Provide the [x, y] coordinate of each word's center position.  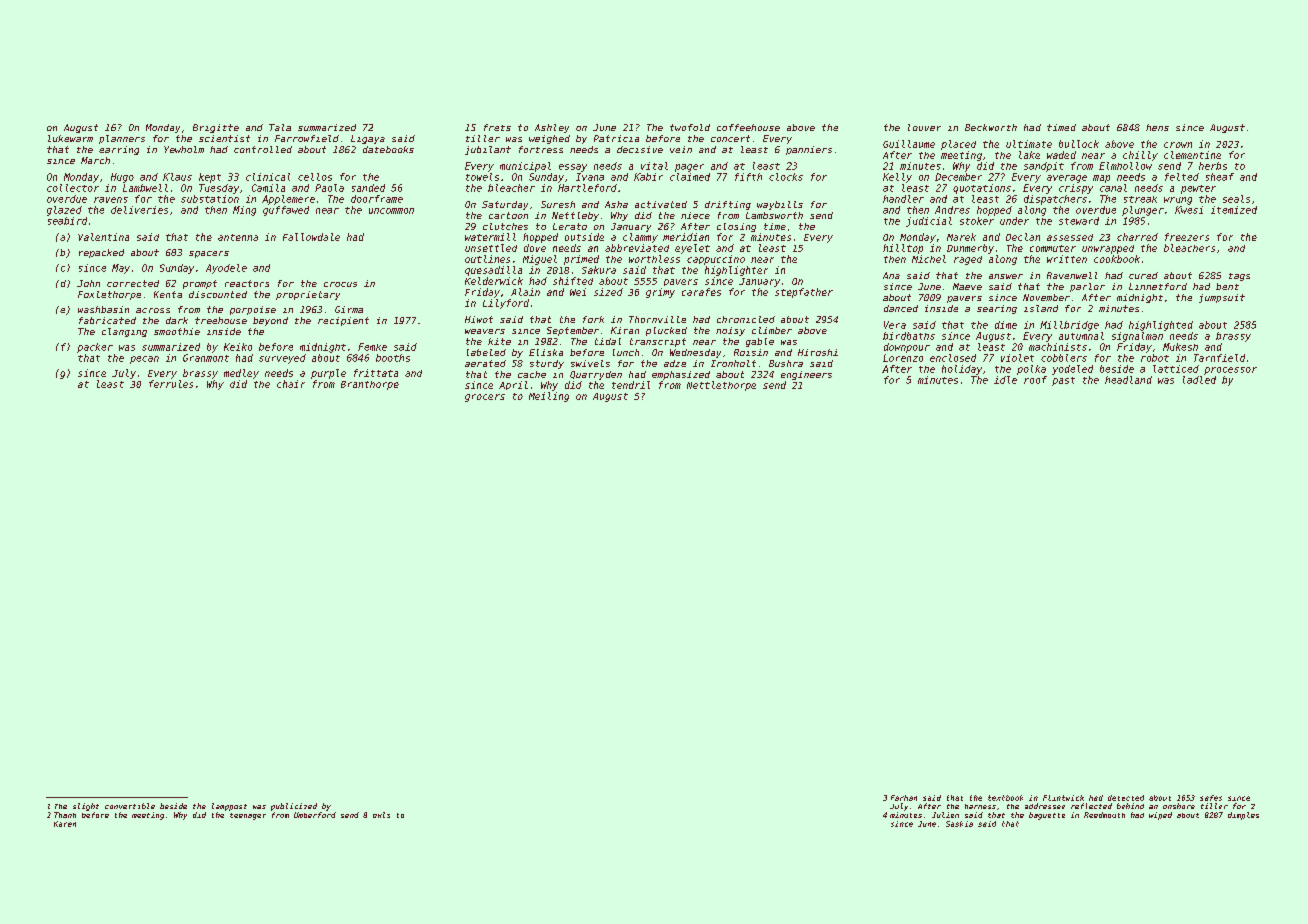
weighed [549, 139]
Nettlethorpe [721, 386]
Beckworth [991, 127]
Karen [65, 824]
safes [1211, 798]
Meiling [549, 397]
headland [1128, 380]
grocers [485, 398]
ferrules [171, 384]
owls [381, 815]
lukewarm [70, 138]
